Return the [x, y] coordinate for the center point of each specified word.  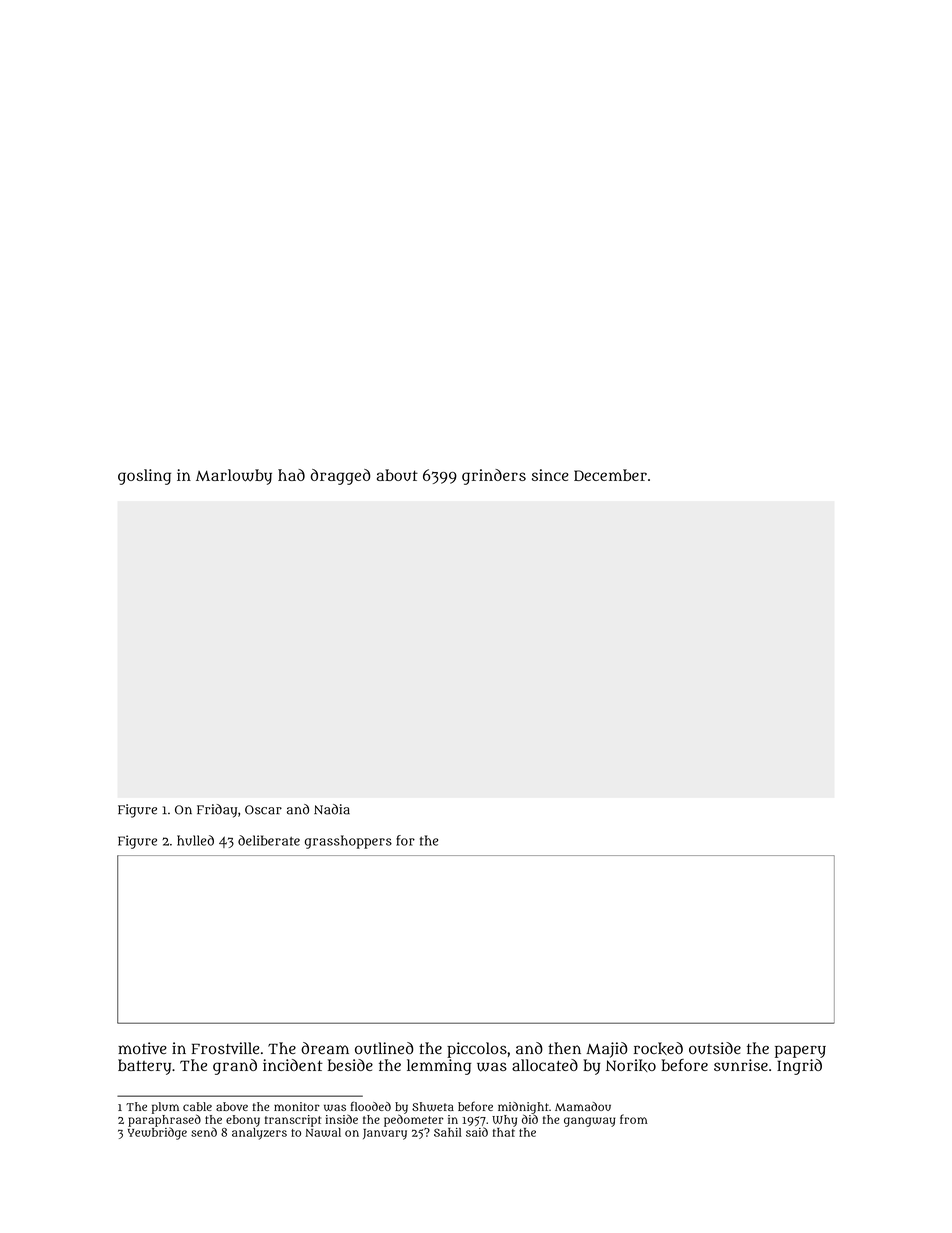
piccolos [477, 1050]
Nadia [332, 809]
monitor [297, 1106]
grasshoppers [348, 842]
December [610, 475]
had [291, 475]
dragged [340, 477]
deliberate [269, 840]
